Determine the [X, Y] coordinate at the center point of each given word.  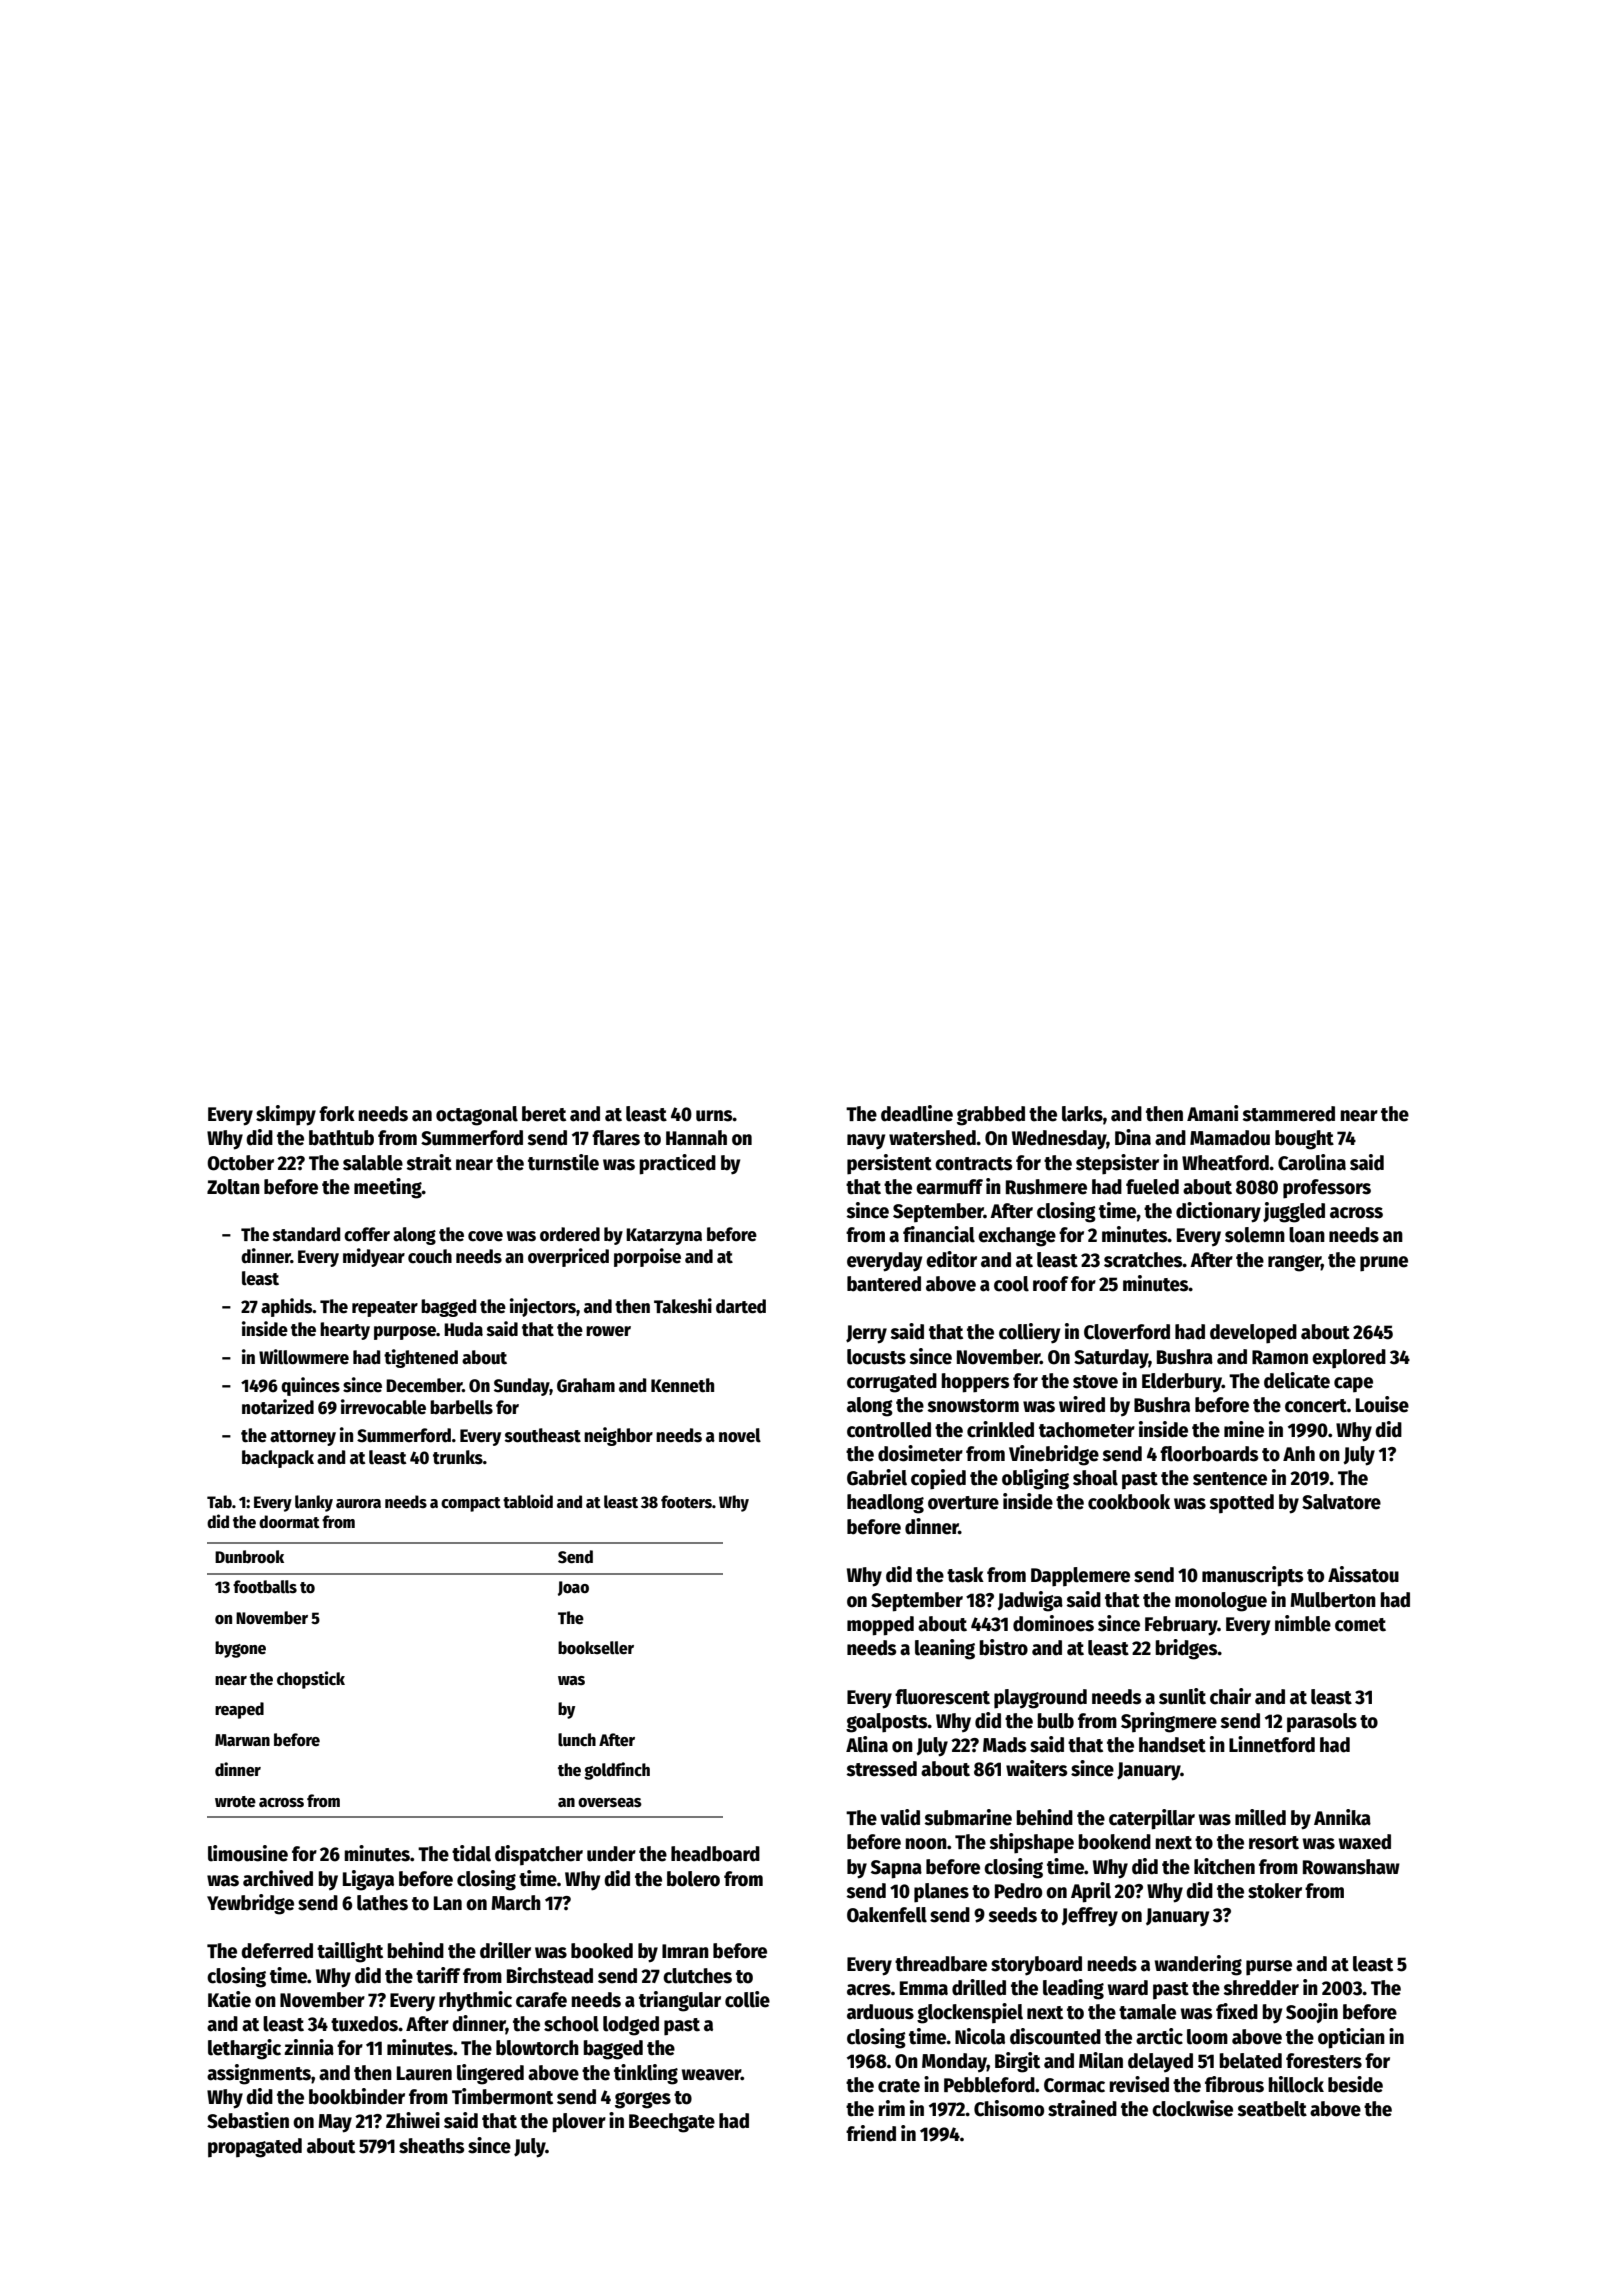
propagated [255, 2148]
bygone [240, 1649]
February [1181, 1626]
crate [899, 2086]
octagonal [477, 1116]
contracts [973, 1164]
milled [1260, 1817]
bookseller [596, 1648]
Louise [1382, 1404]
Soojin [1312, 2013]
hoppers [975, 1383]
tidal [471, 1853]
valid [900, 1817]
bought [1304, 1140]
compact [471, 1504]
